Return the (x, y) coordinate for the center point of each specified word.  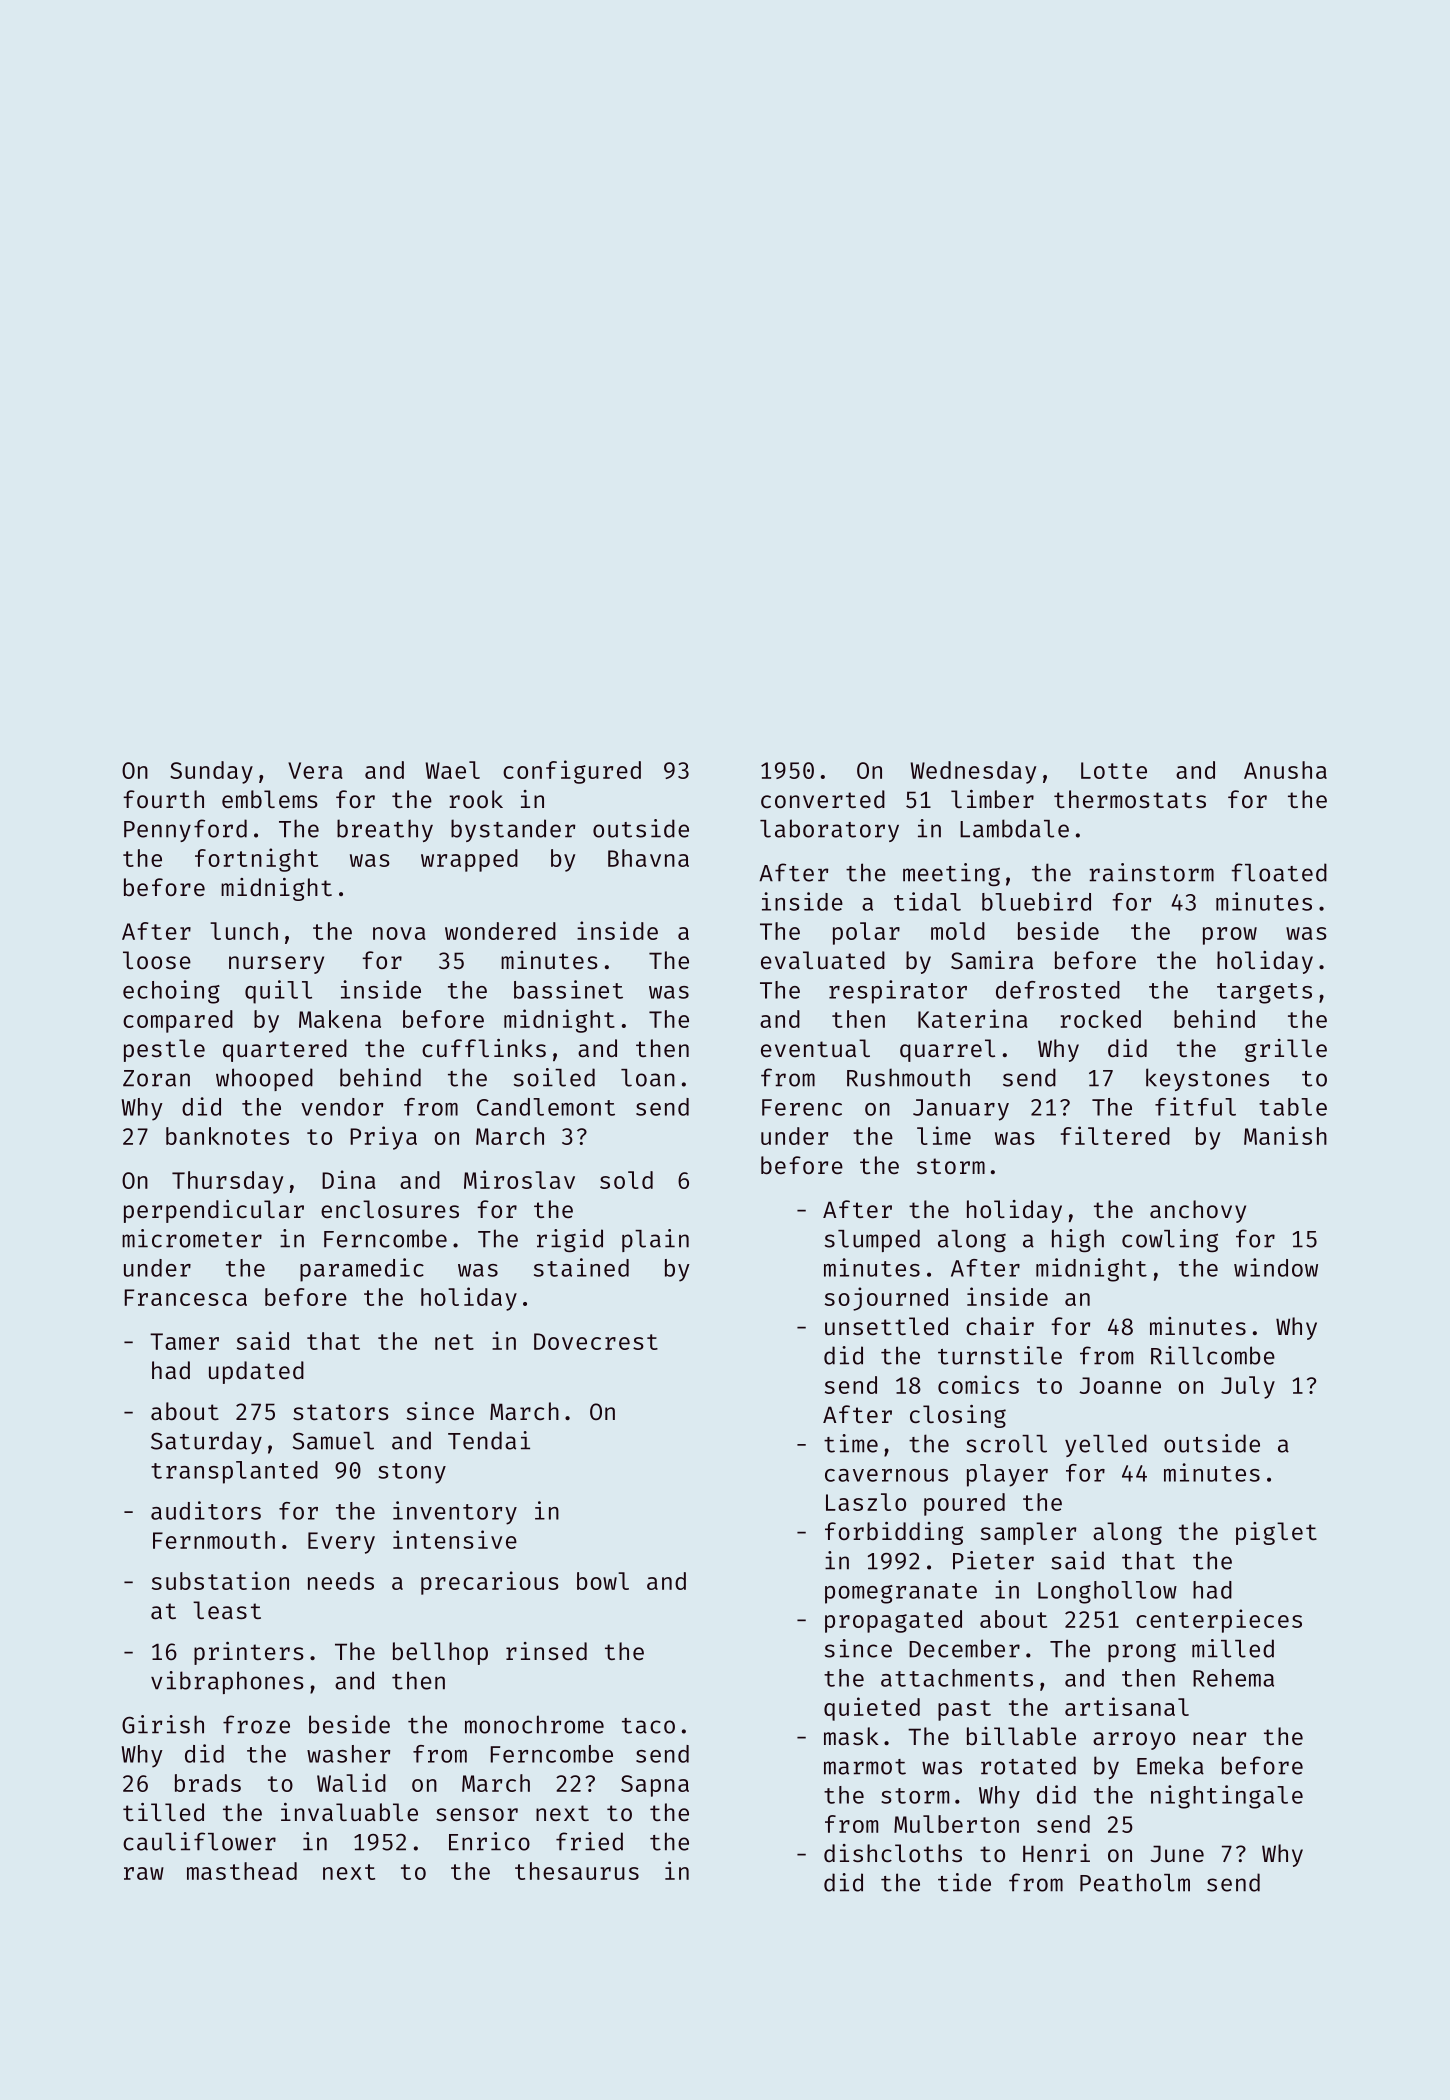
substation (220, 1580)
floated (1279, 872)
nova (399, 933)
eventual (815, 1048)
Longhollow (1107, 1592)
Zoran (156, 1078)
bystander (513, 830)
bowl (603, 1581)
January (961, 1110)
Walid (351, 1782)
